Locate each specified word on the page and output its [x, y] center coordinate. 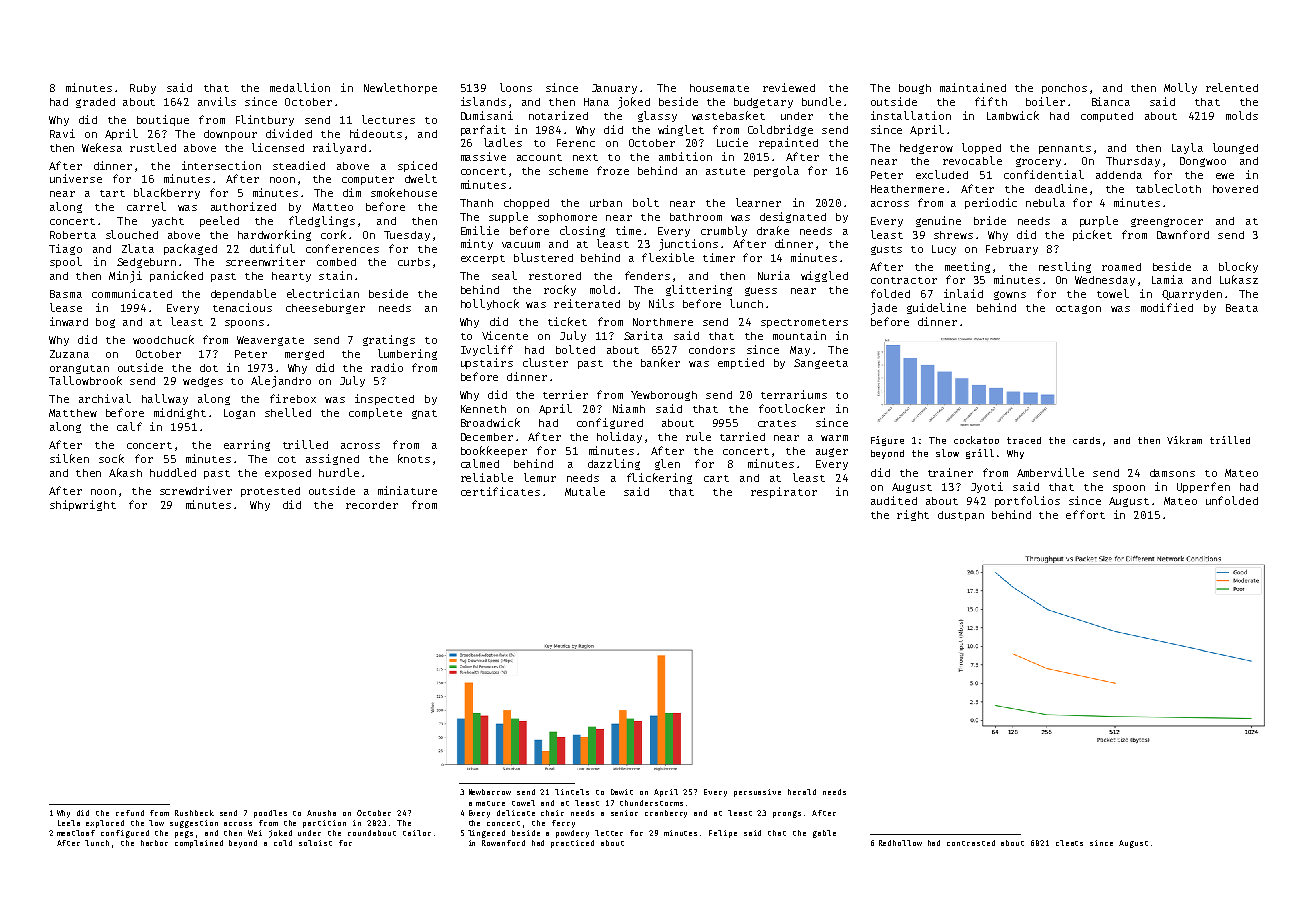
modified [1167, 307]
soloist [315, 843]
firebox [293, 398]
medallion [300, 87]
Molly [1180, 88]
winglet [681, 130]
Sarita [643, 335]
